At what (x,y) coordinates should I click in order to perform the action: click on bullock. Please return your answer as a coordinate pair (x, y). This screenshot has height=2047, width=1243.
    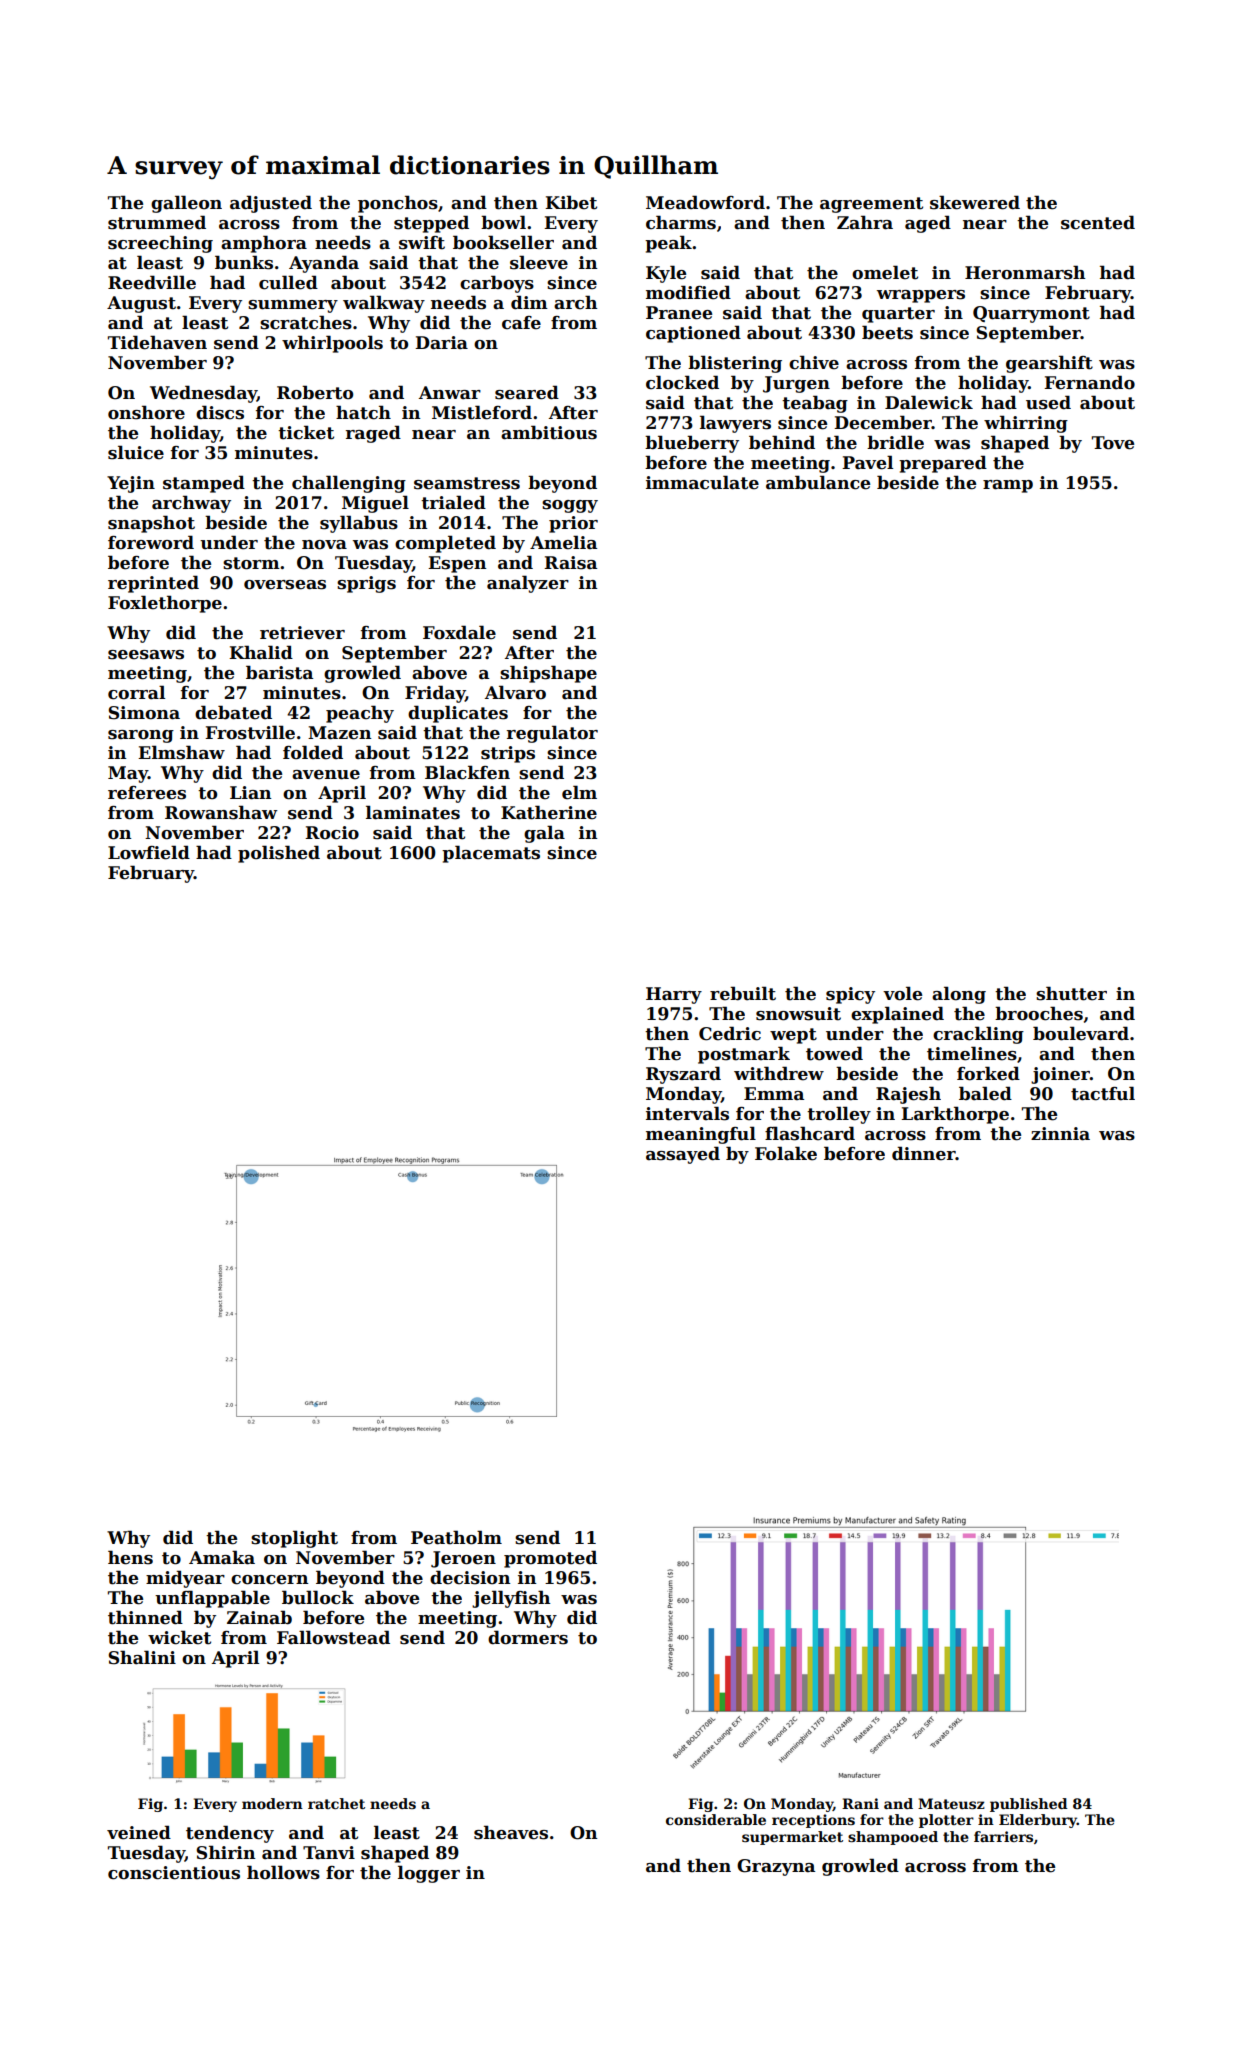
    Looking at the image, I should click on (318, 1597).
